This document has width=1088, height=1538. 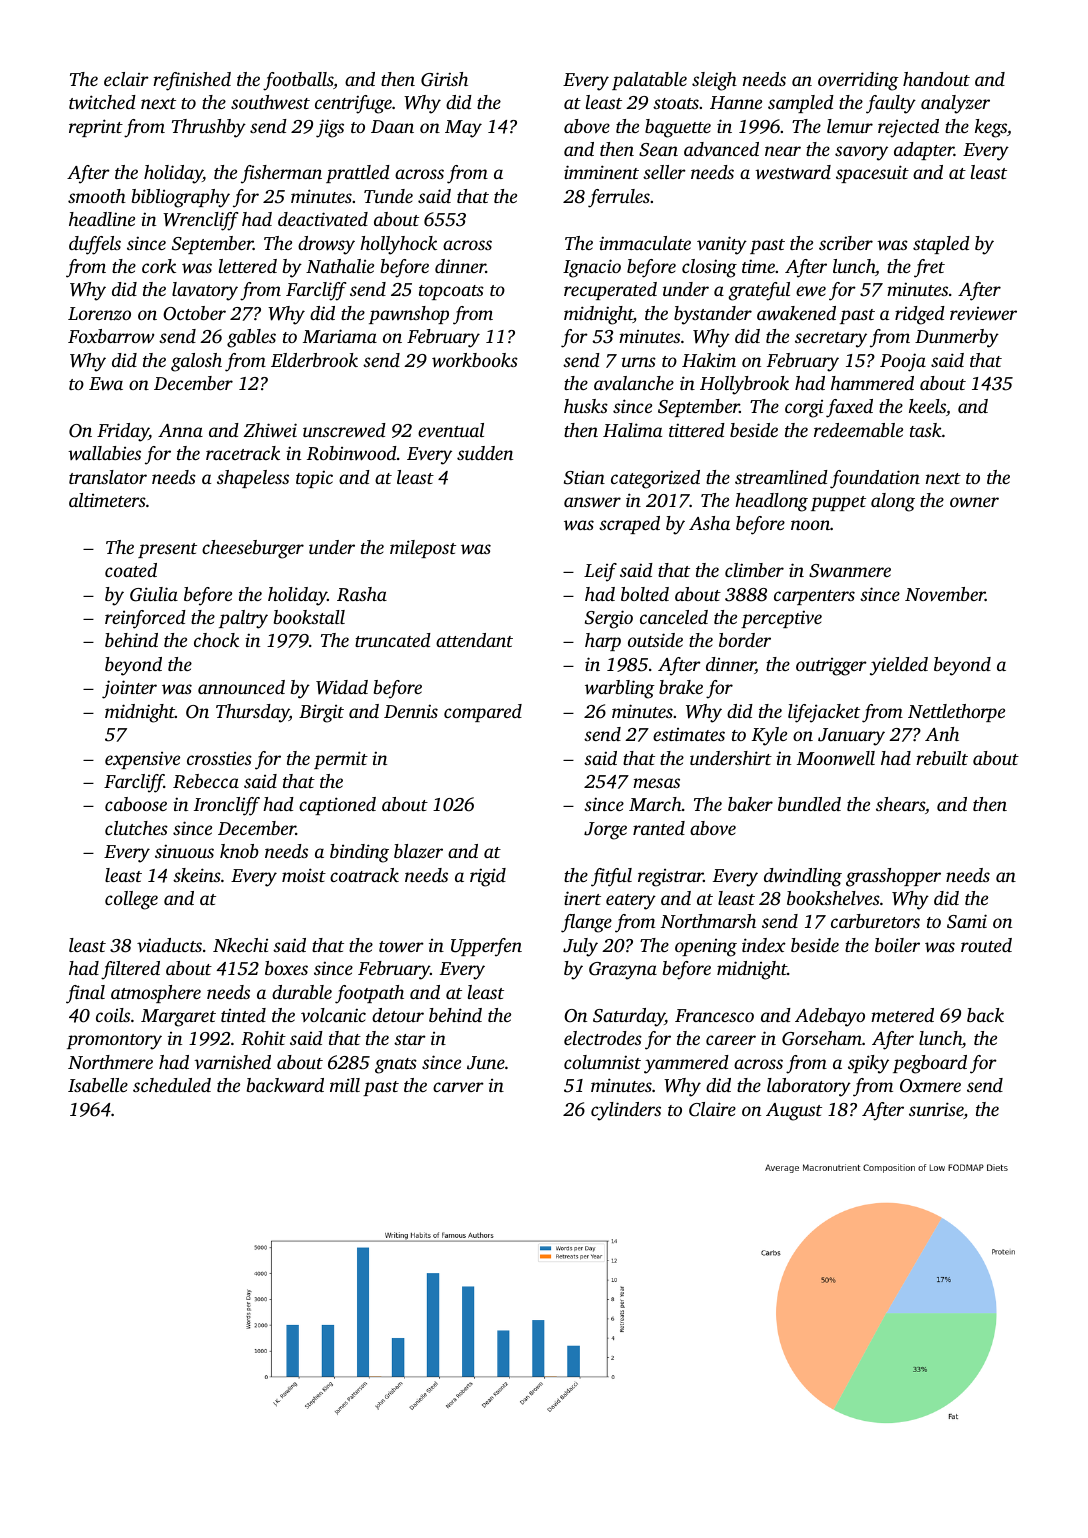 I want to click on brake, so click(x=681, y=687).
